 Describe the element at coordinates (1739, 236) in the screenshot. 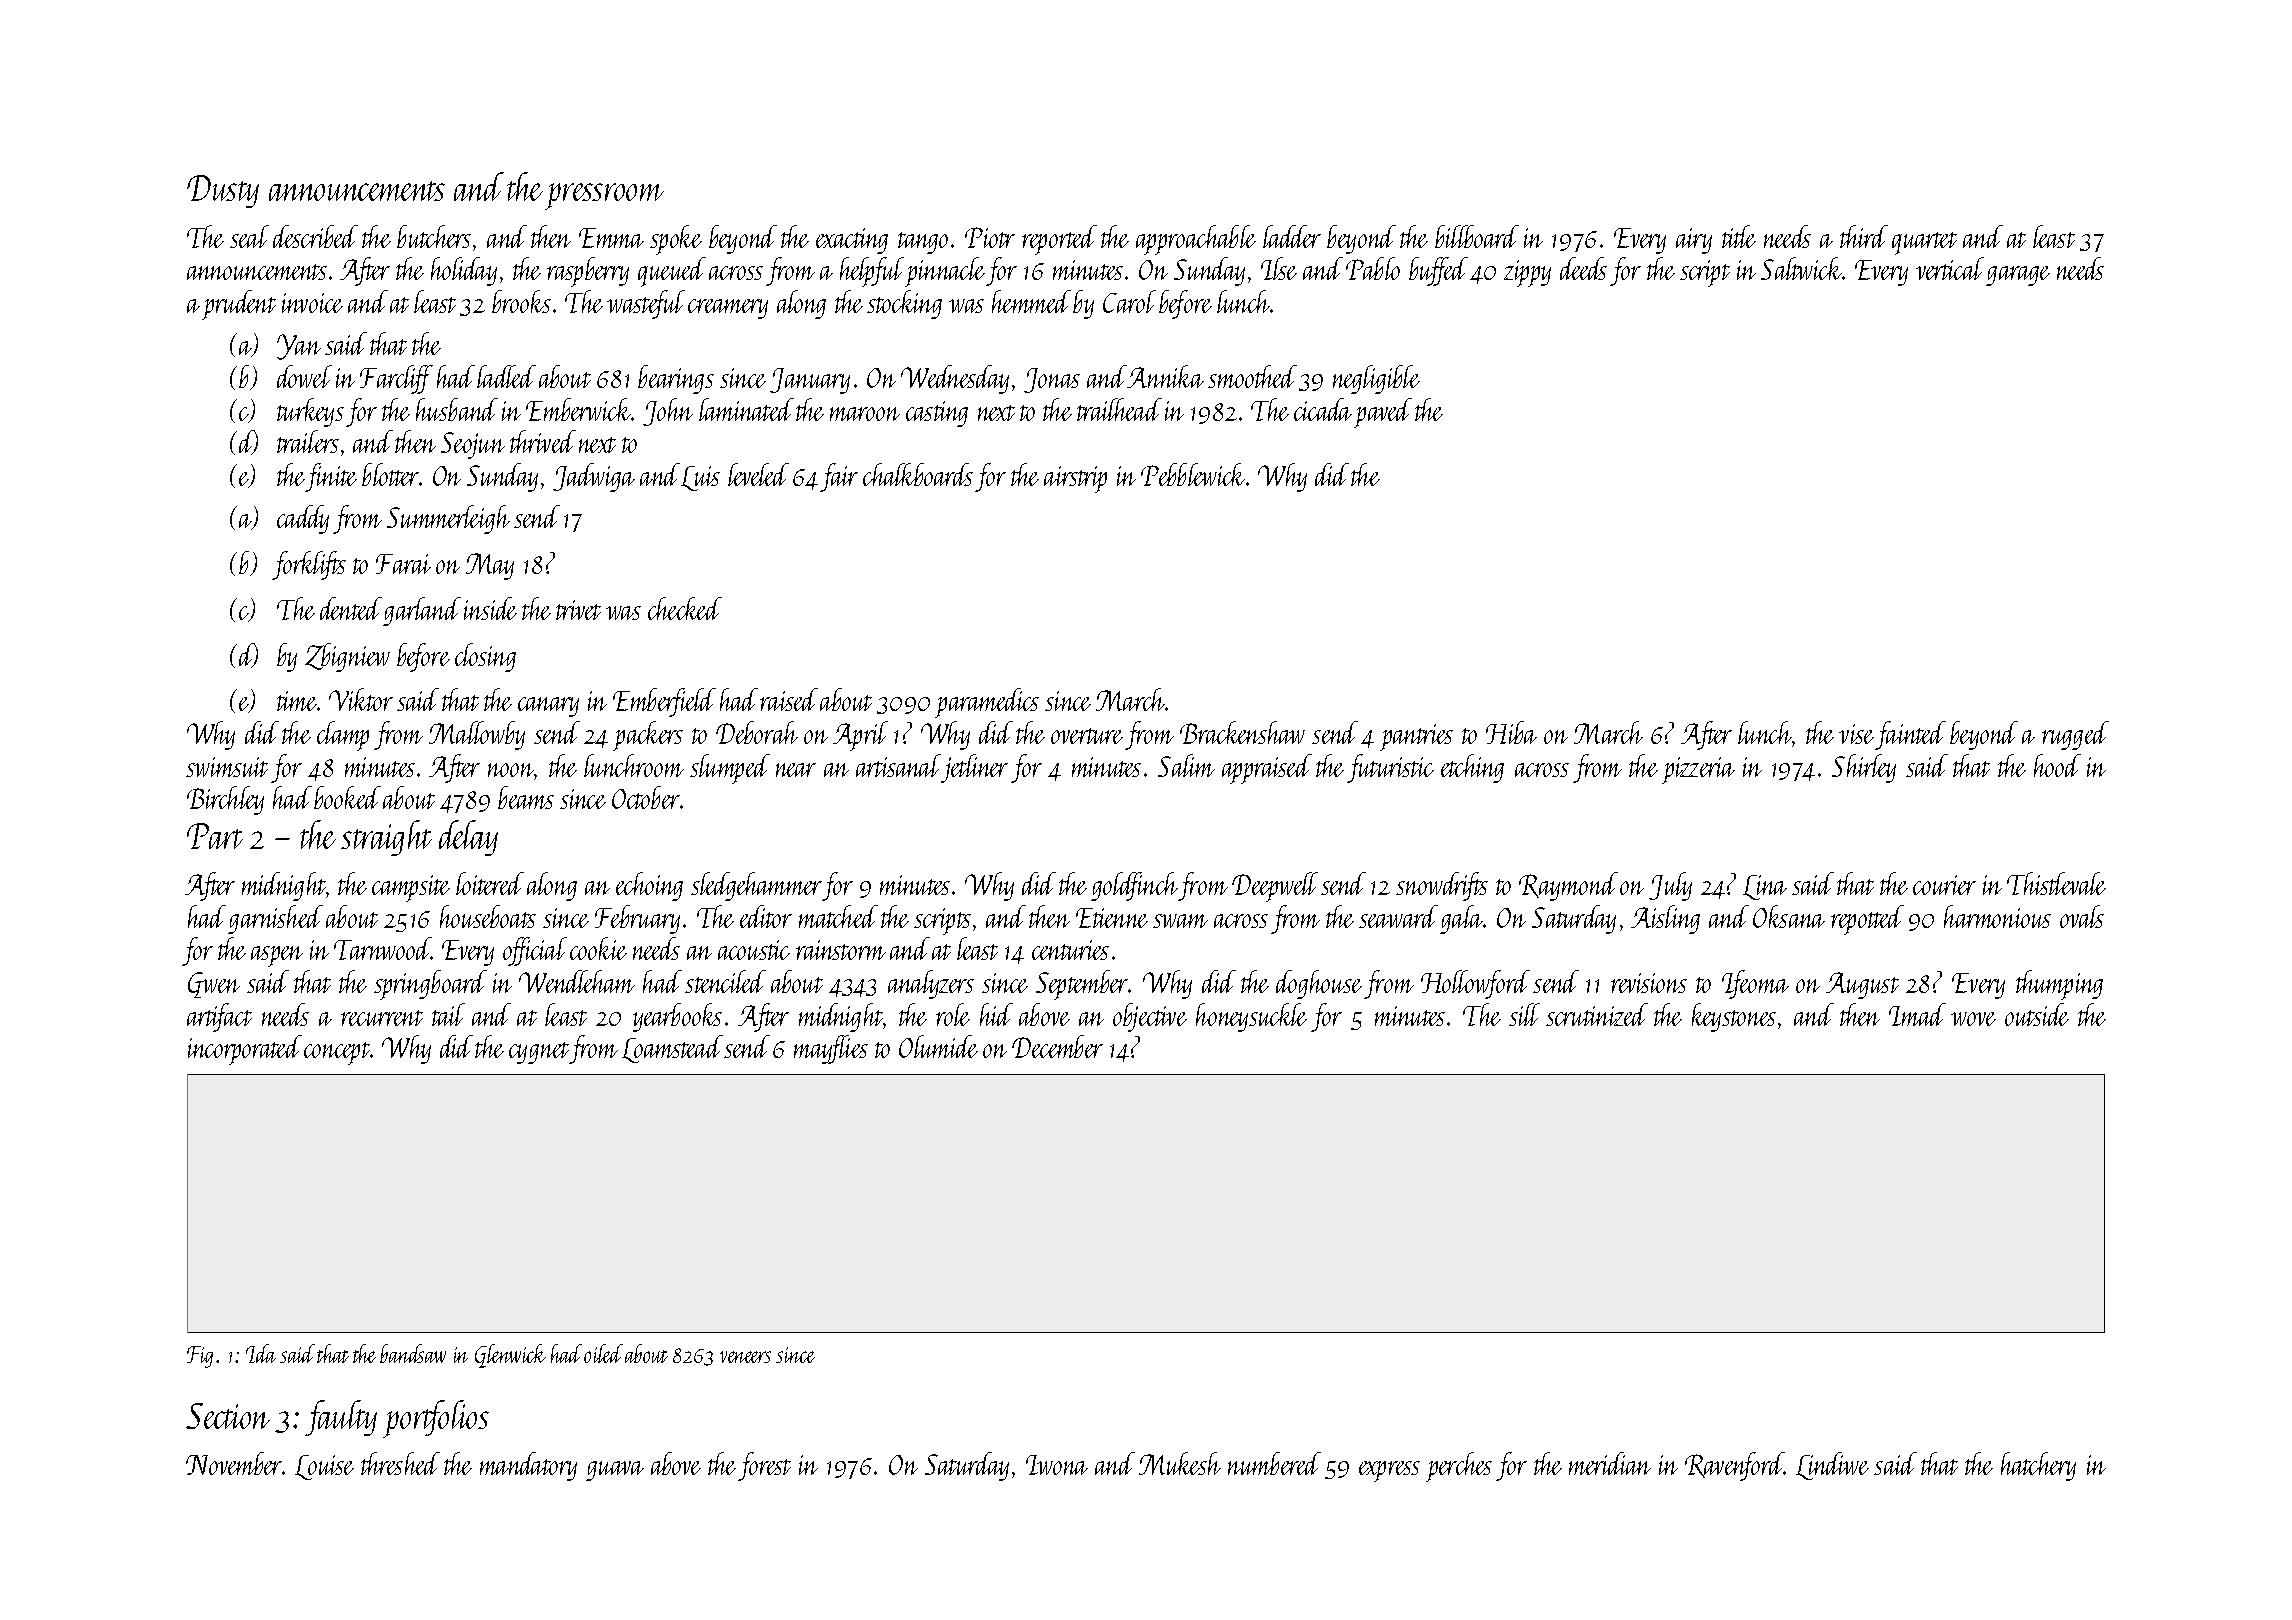

I see `title` at that location.
